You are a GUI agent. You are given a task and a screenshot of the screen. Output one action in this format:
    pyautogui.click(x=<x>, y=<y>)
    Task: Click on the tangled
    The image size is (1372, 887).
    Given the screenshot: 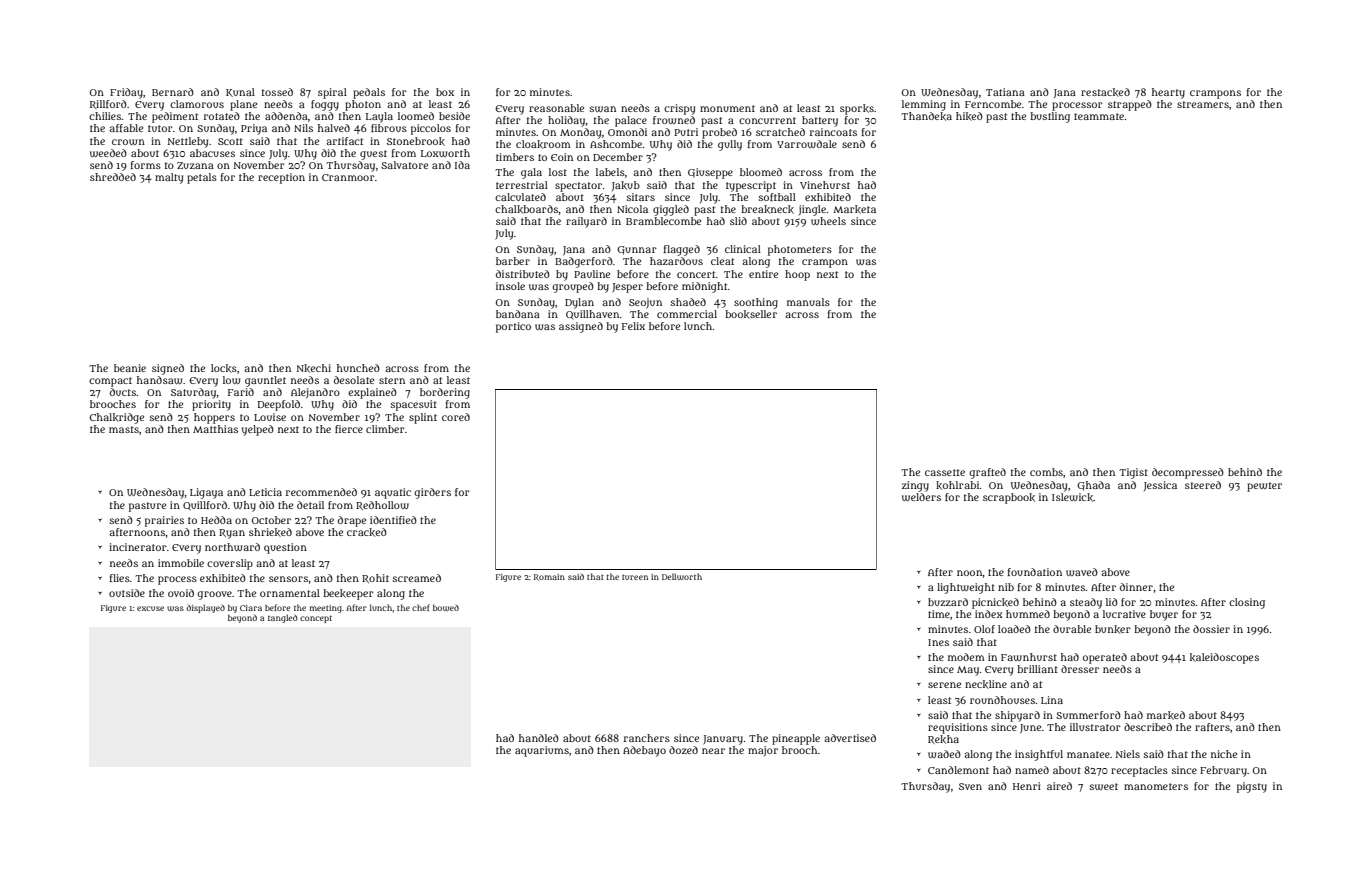 What is the action you would take?
    pyautogui.click(x=283, y=618)
